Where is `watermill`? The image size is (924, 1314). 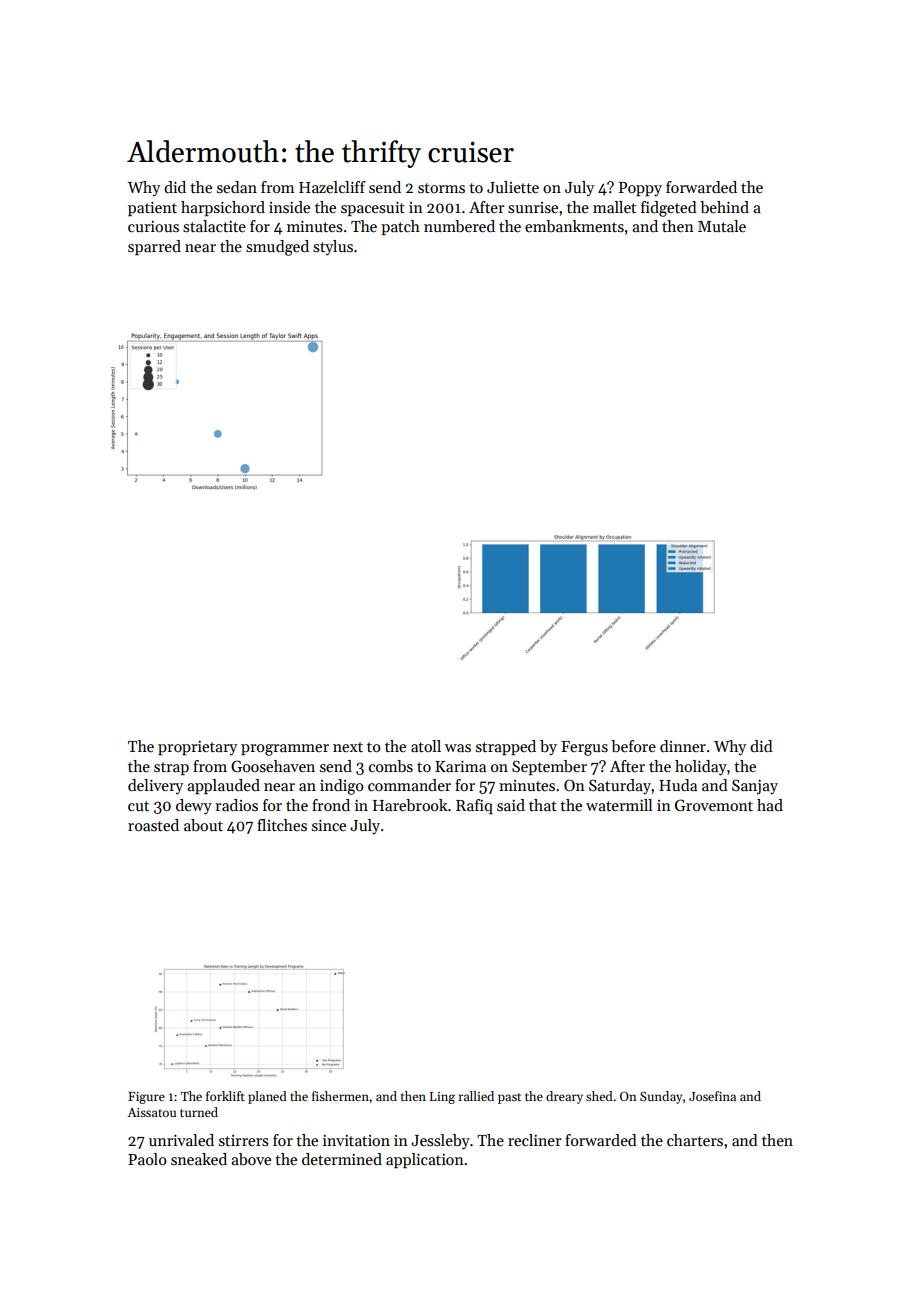 watermill is located at coordinates (619, 805).
